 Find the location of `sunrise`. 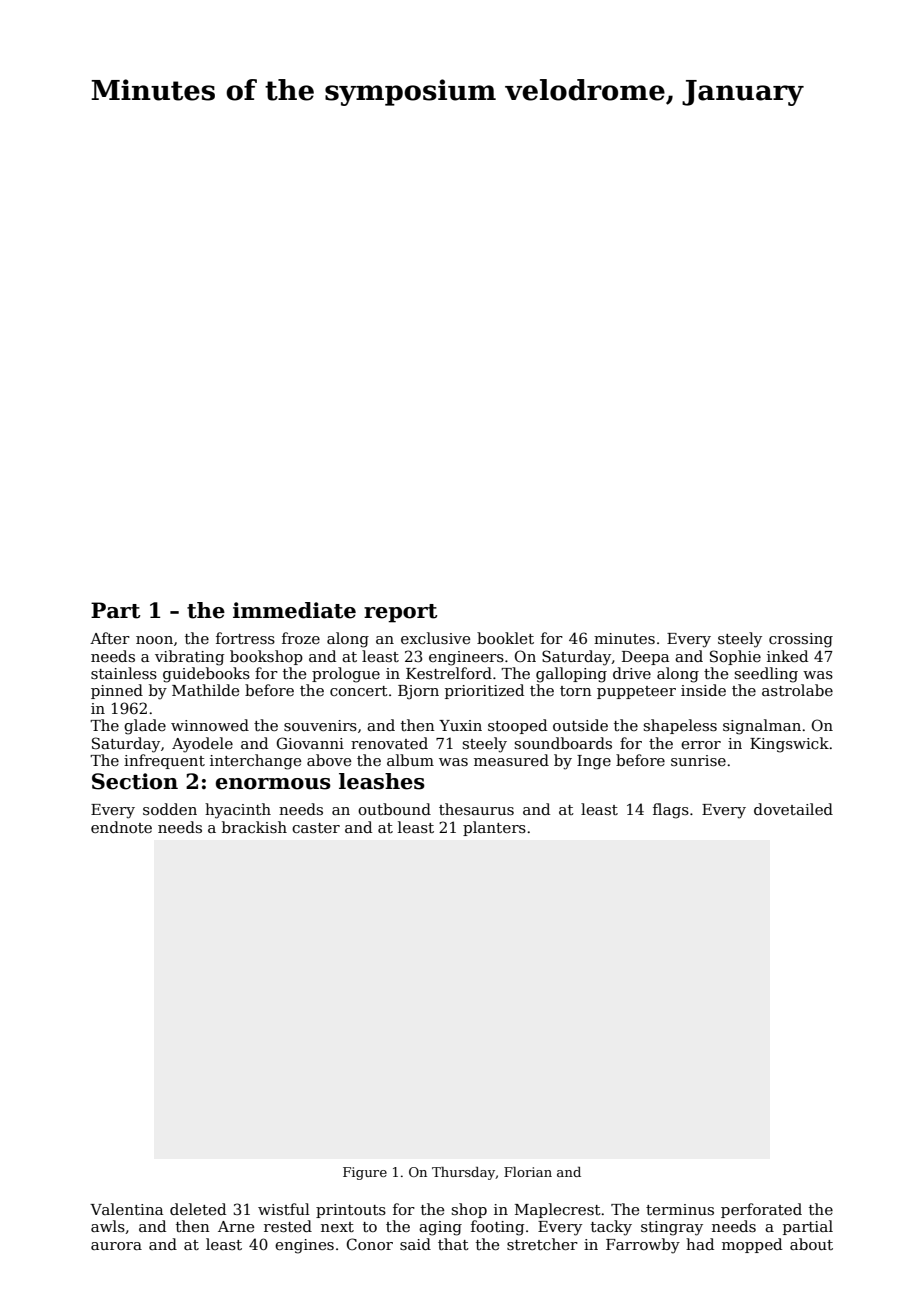

sunrise is located at coordinates (698, 760).
